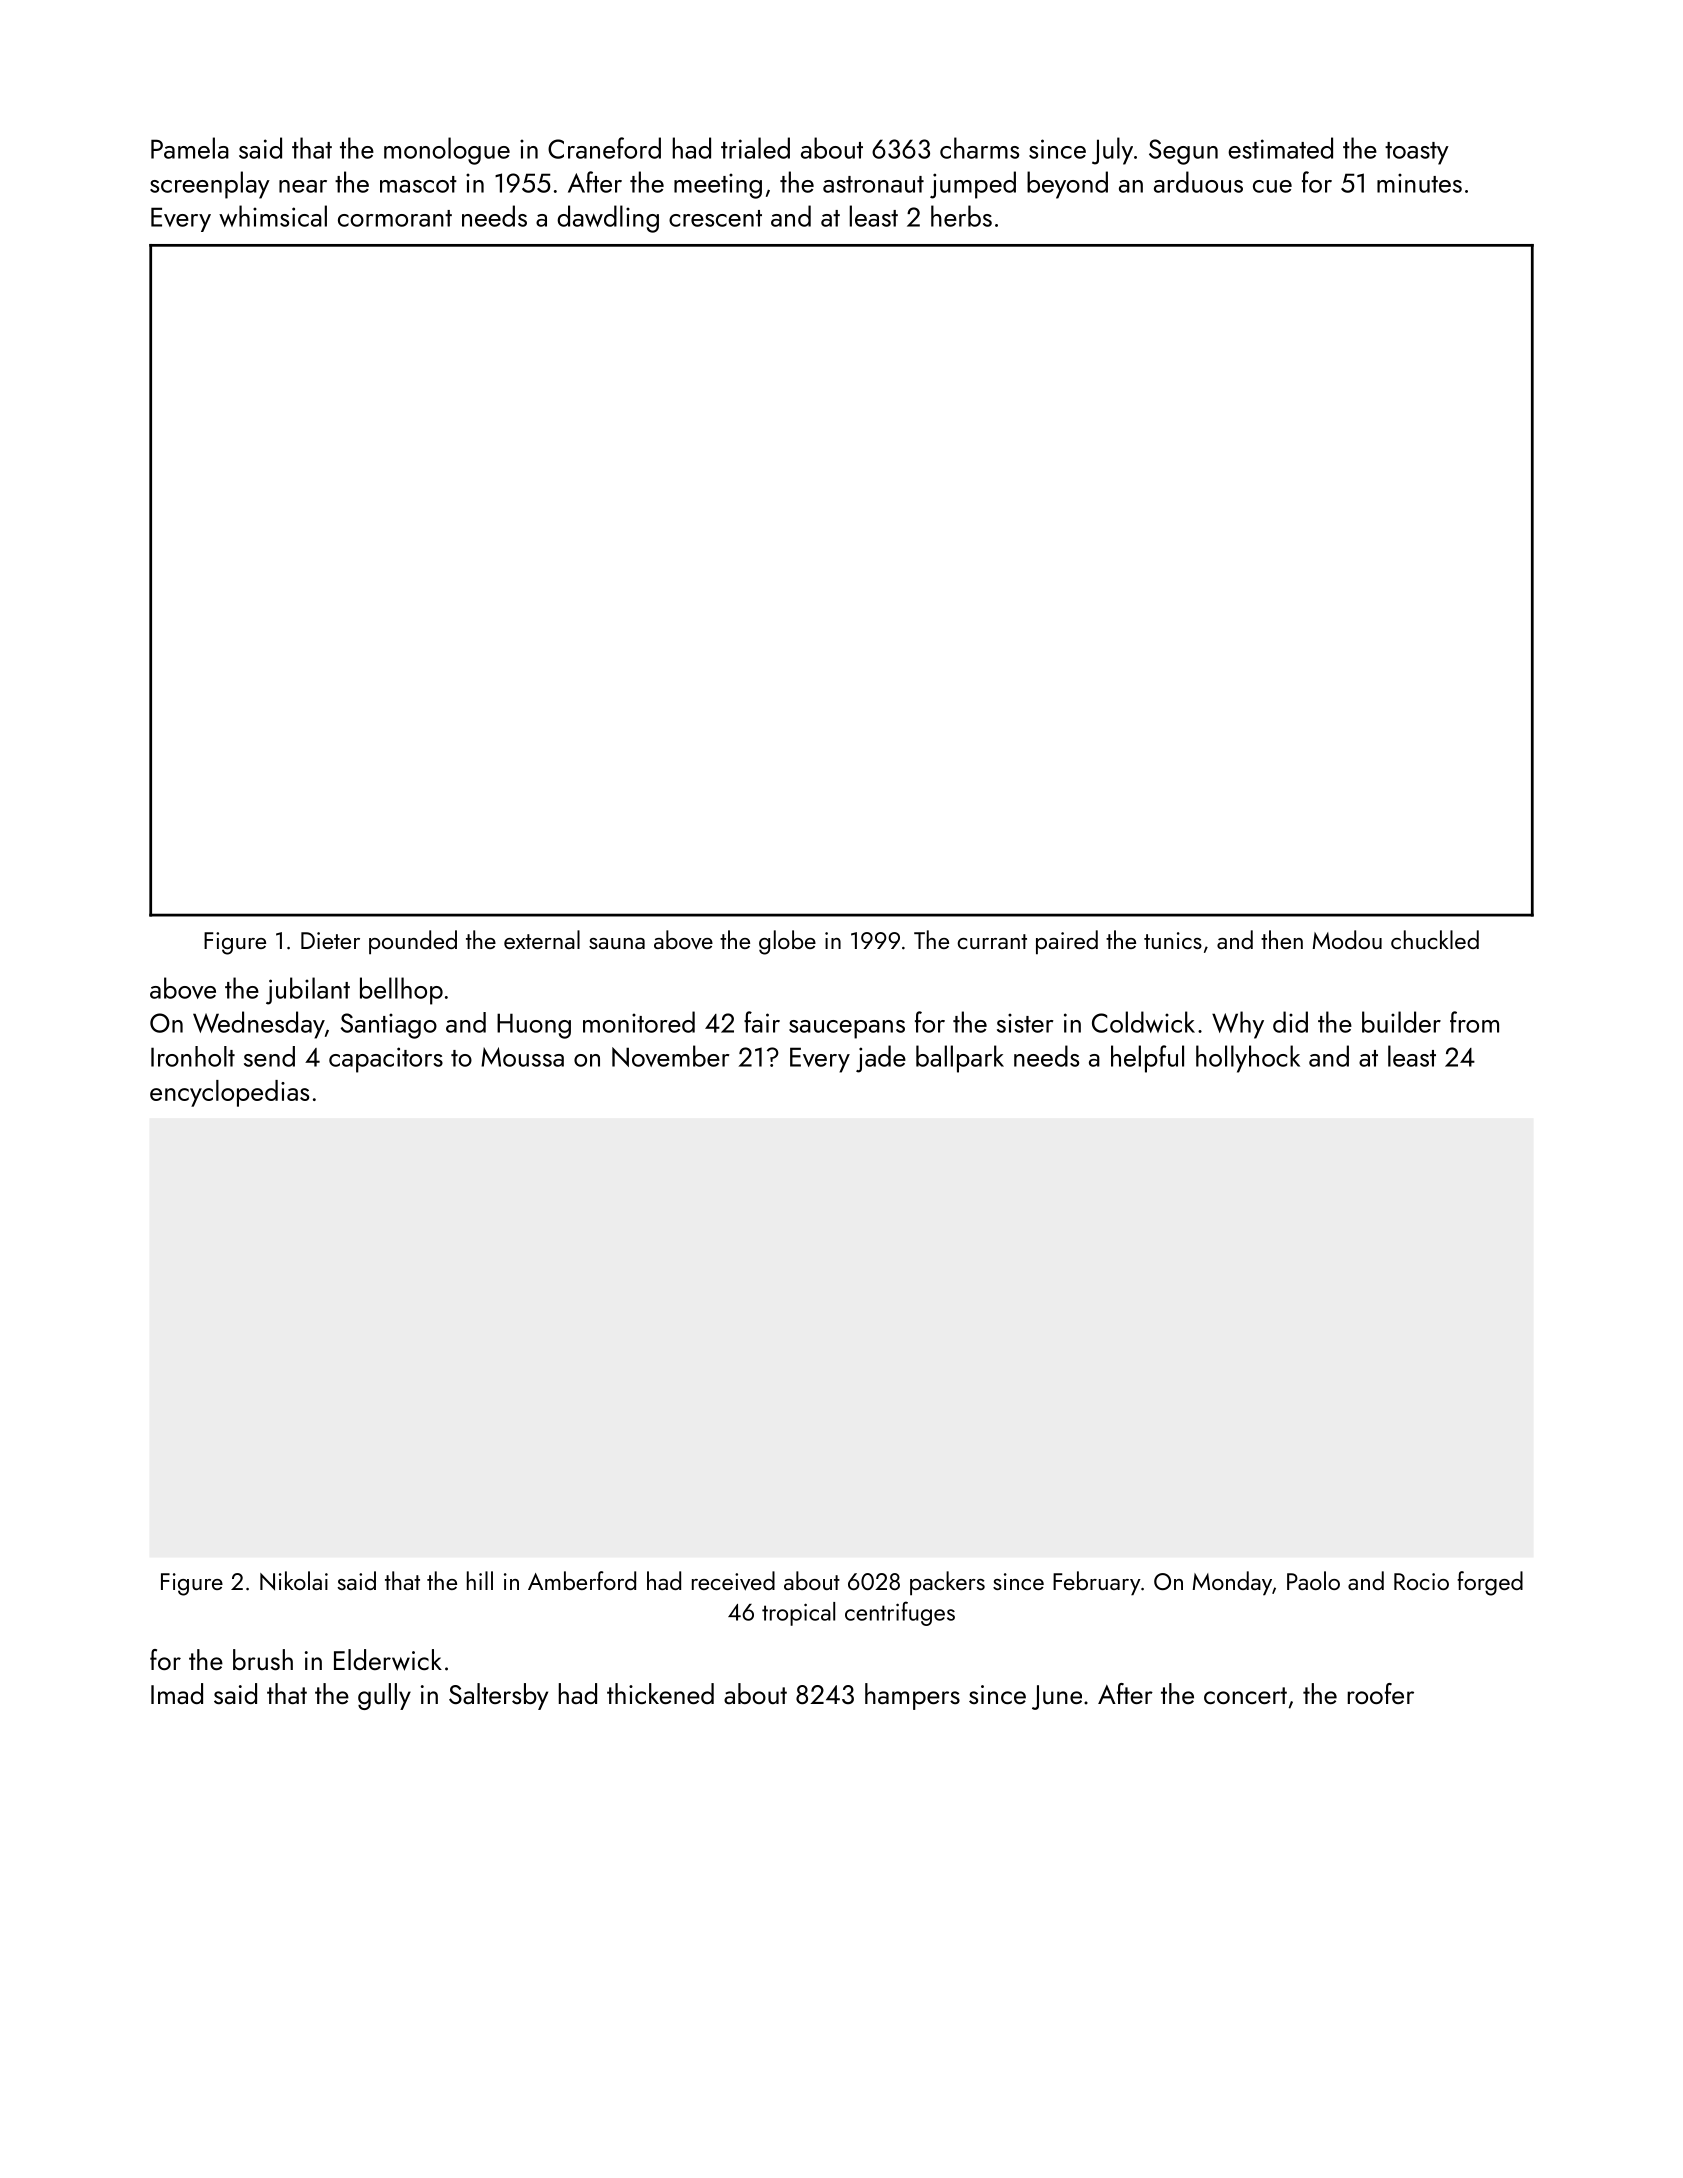 The height and width of the screenshot is (2178, 1683). I want to click on toasty, so click(1417, 153).
